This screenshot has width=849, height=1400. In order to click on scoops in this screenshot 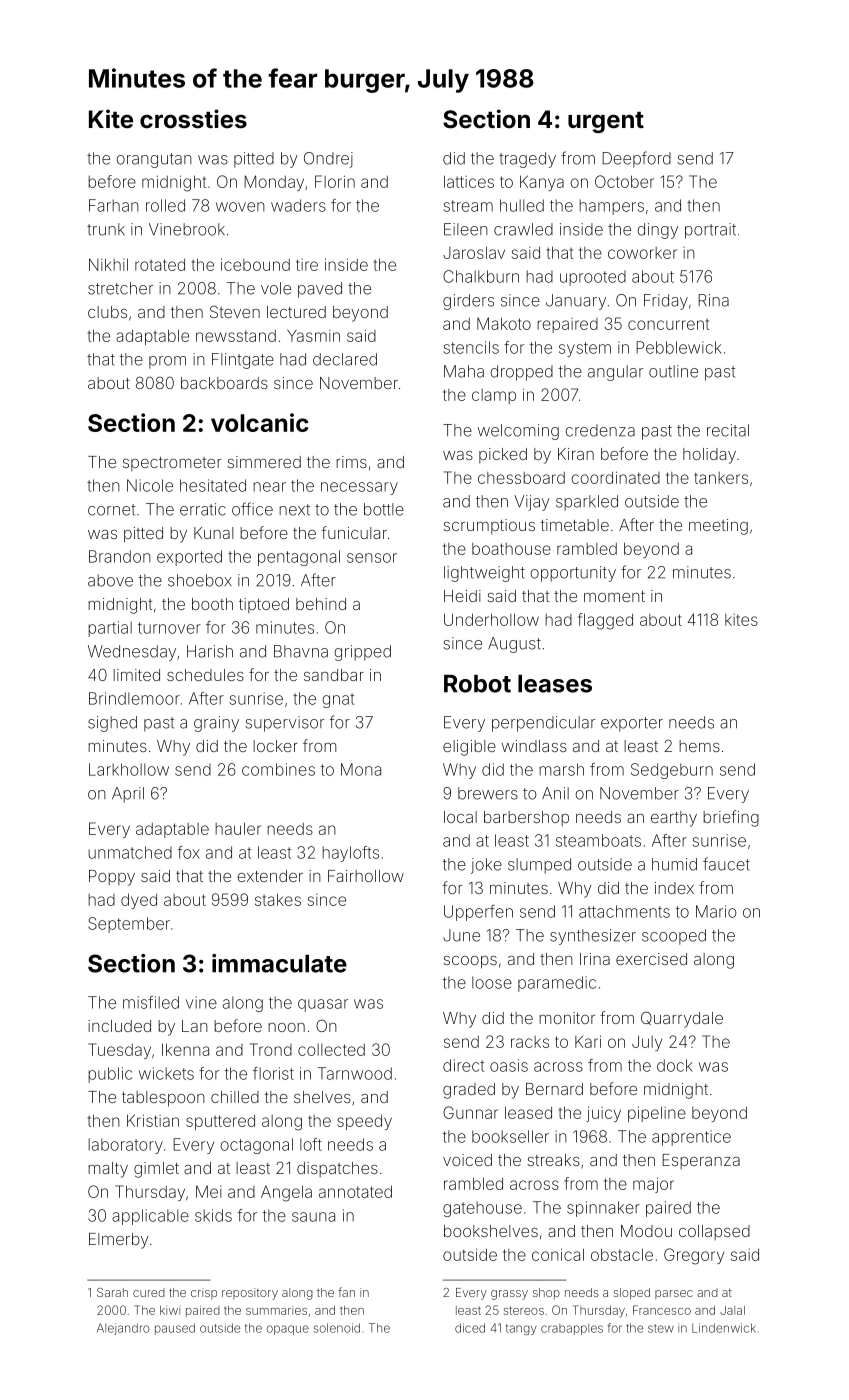, I will do `click(470, 962)`.
